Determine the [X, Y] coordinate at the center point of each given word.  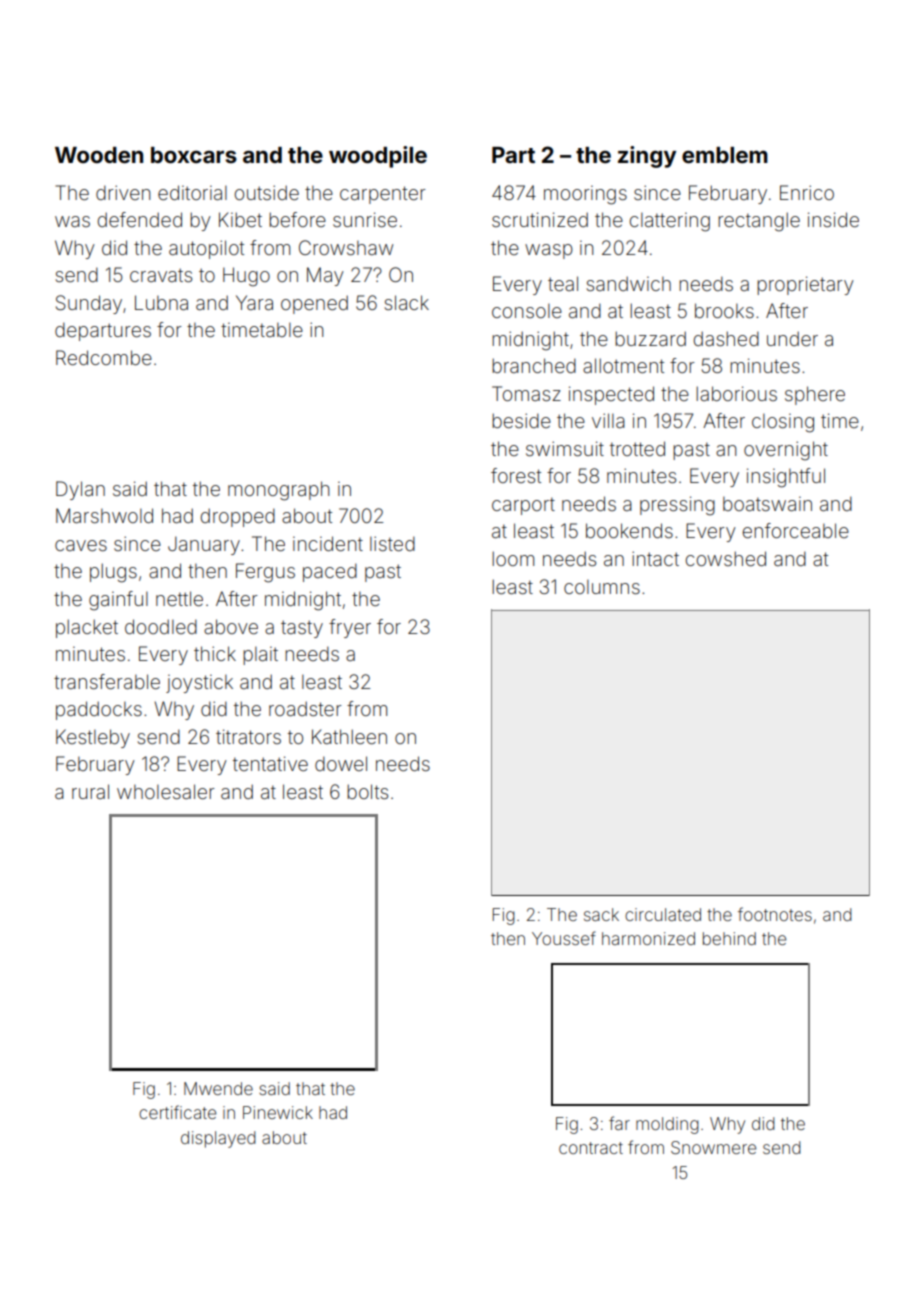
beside [521, 420]
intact [655, 558]
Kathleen [349, 736]
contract [591, 1148]
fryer [350, 628]
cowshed [726, 558]
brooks [724, 310]
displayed [218, 1139]
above [231, 626]
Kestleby [93, 738]
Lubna [161, 302]
